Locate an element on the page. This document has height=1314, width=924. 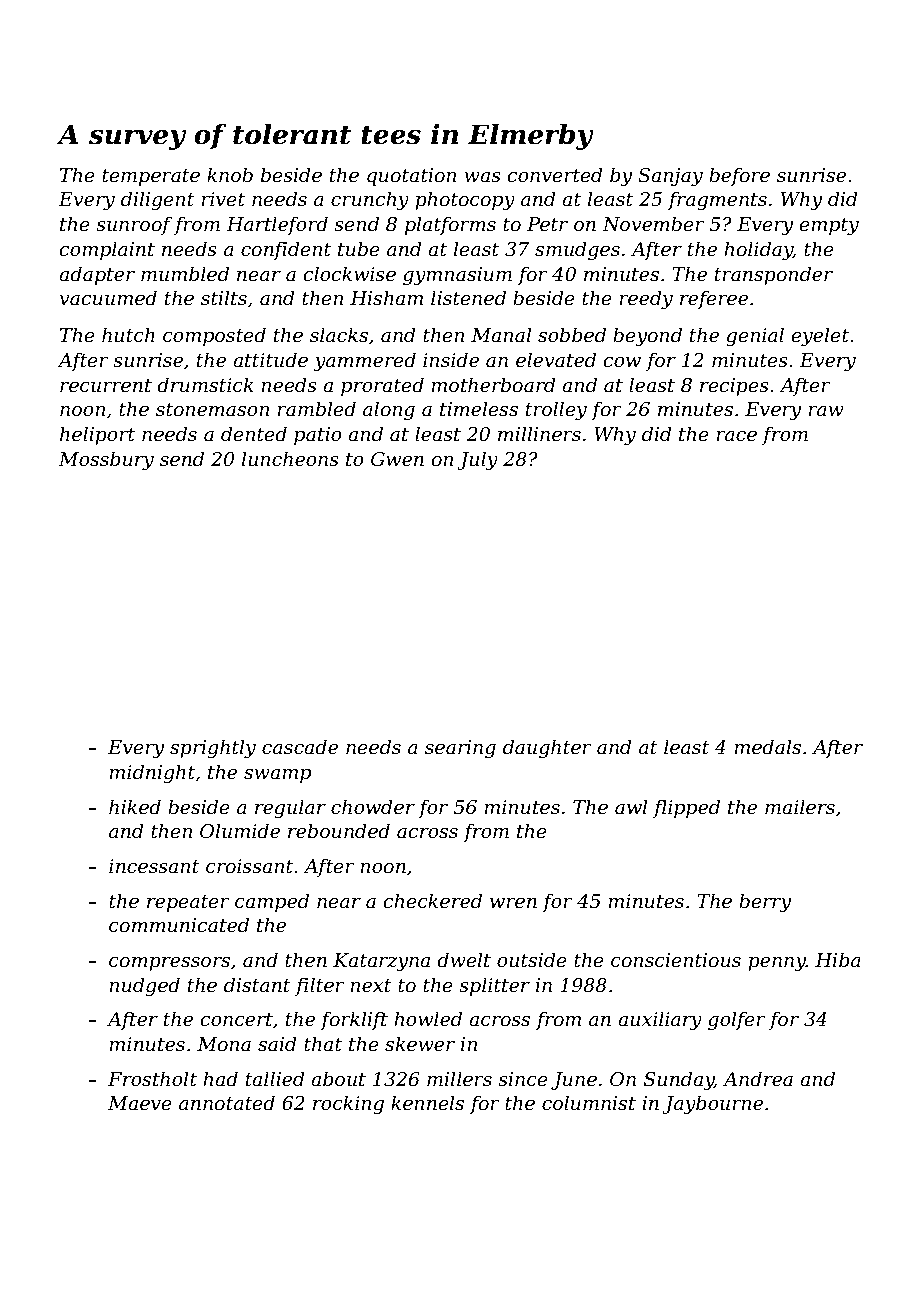
Frostholt is located at coordinates (152, 1079).
